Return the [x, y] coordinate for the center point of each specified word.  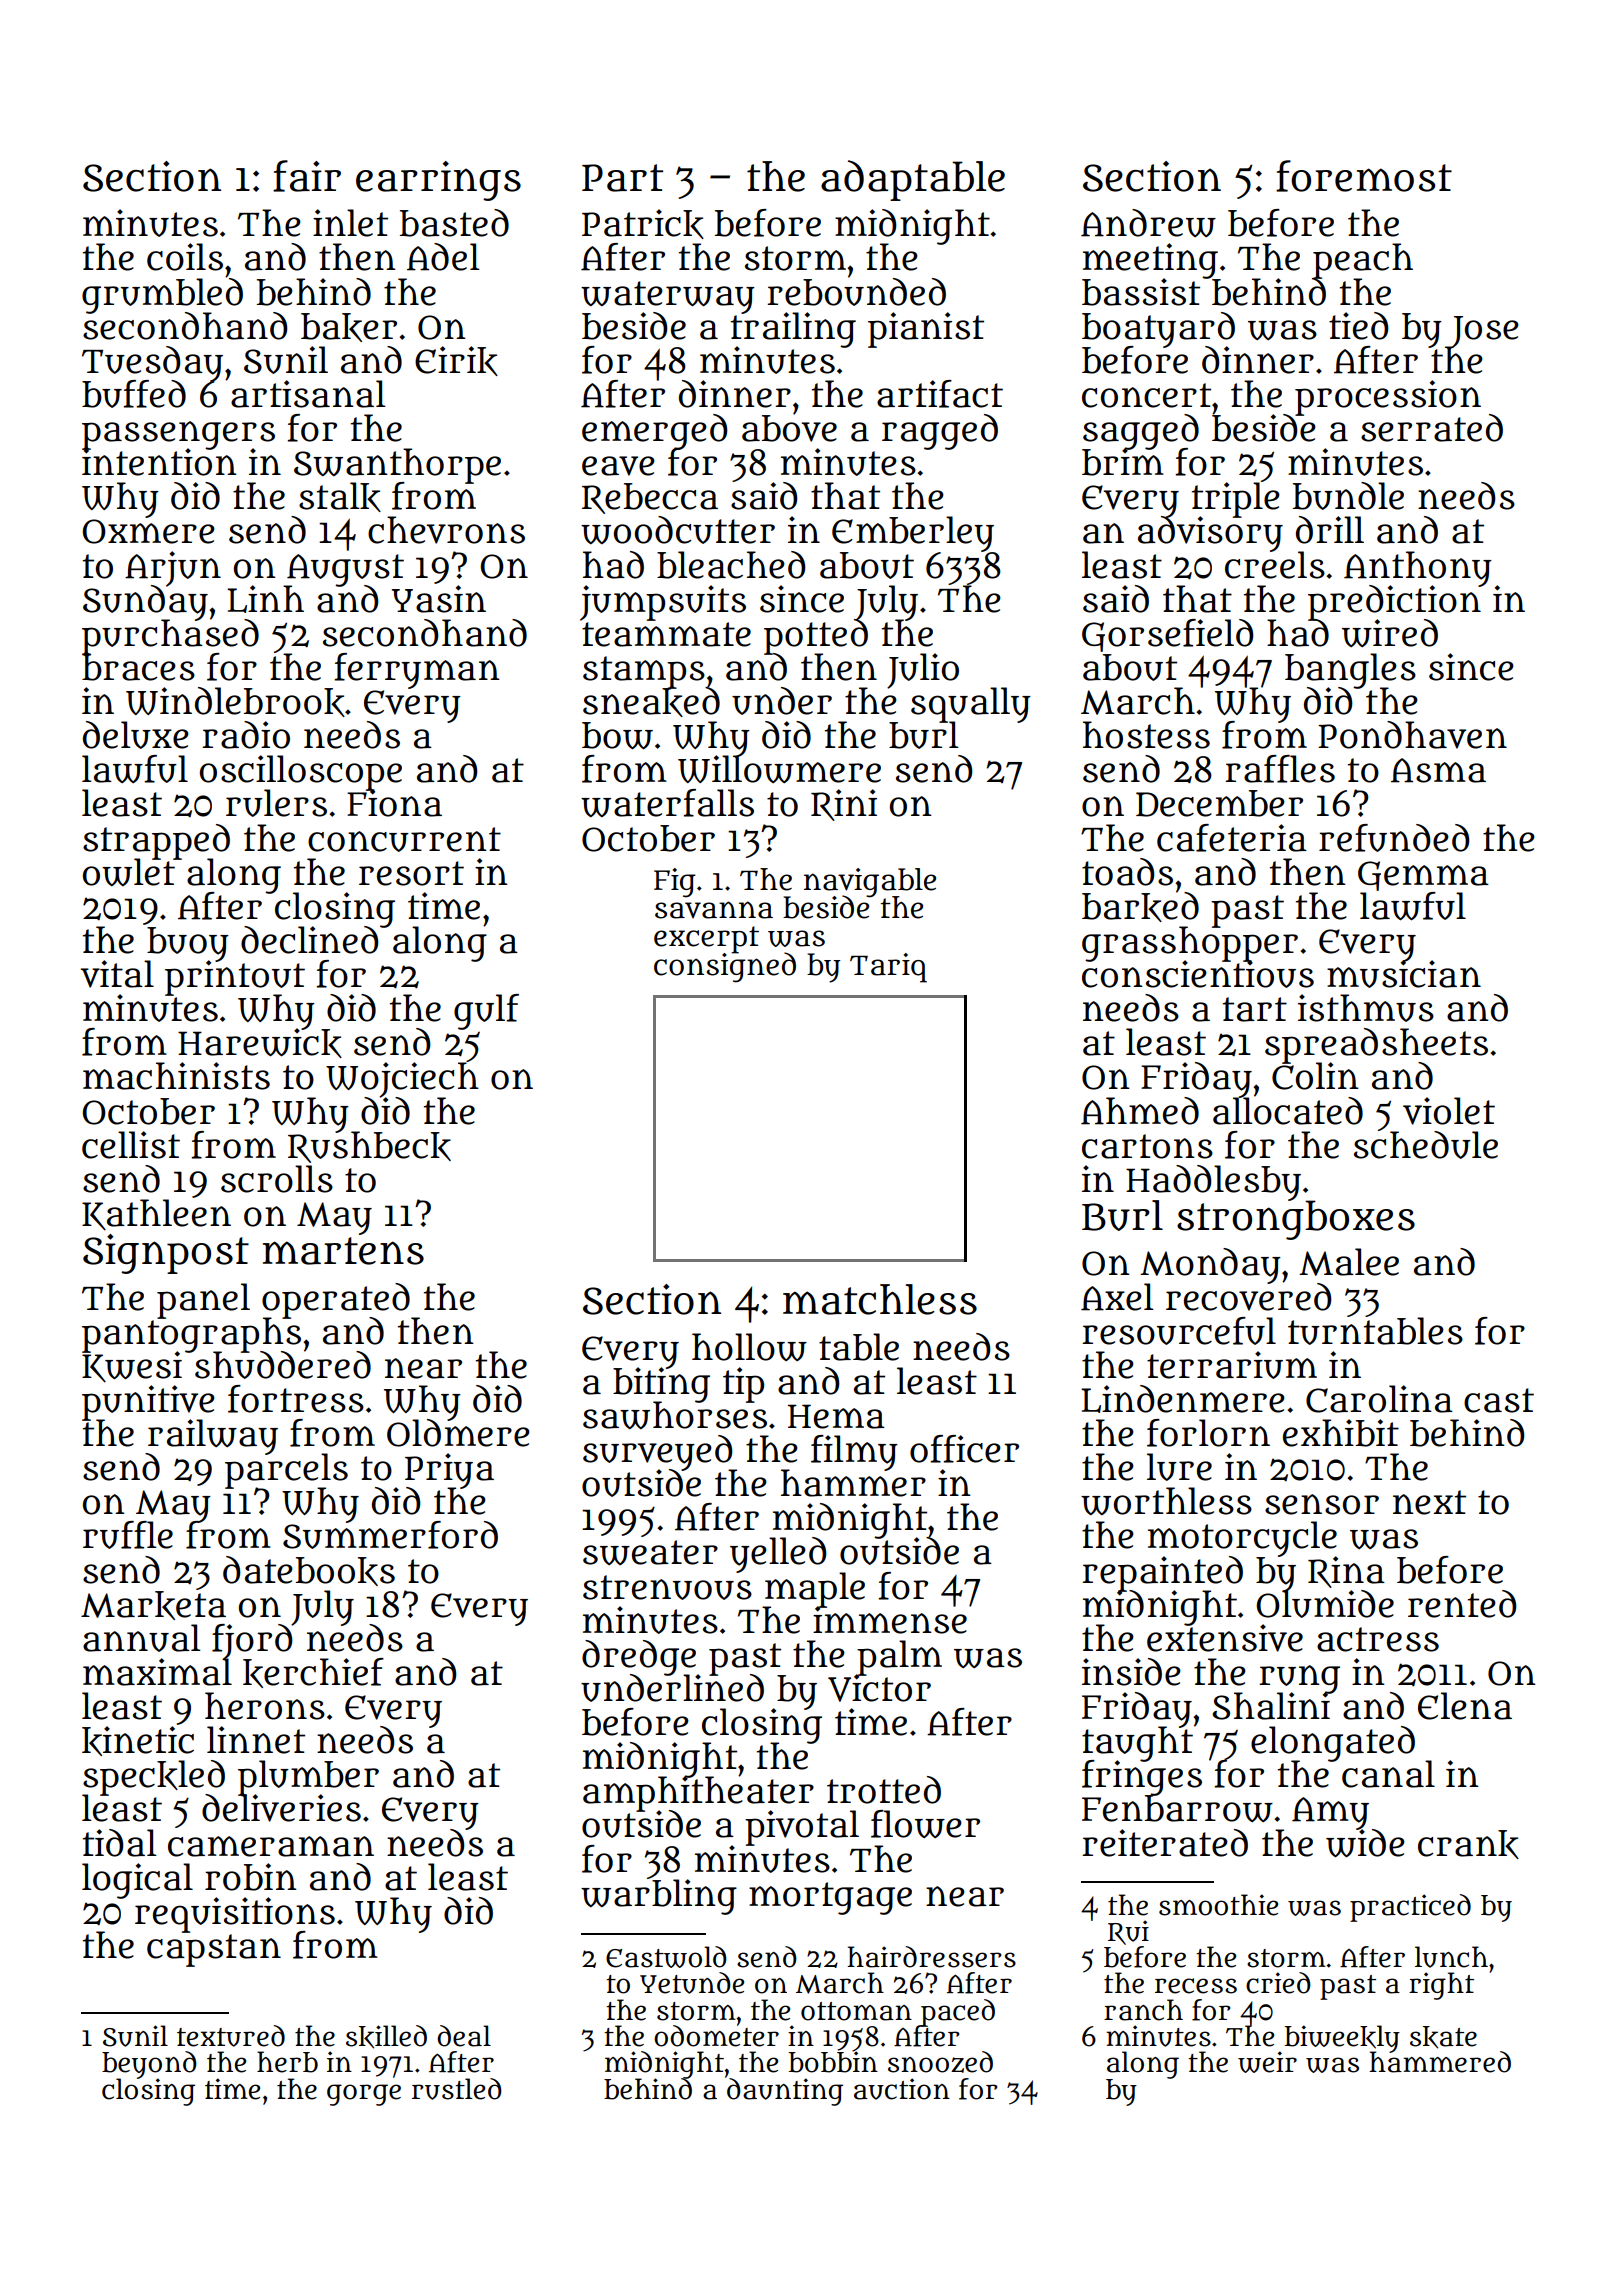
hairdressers [931, 1957]
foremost [1364, 176]
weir [1267, 2062]
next [1429, 1502]
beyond [149, 2064]
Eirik [456, 361]
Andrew [1148, 223]
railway [212, 1436]
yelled [778, 1555]
